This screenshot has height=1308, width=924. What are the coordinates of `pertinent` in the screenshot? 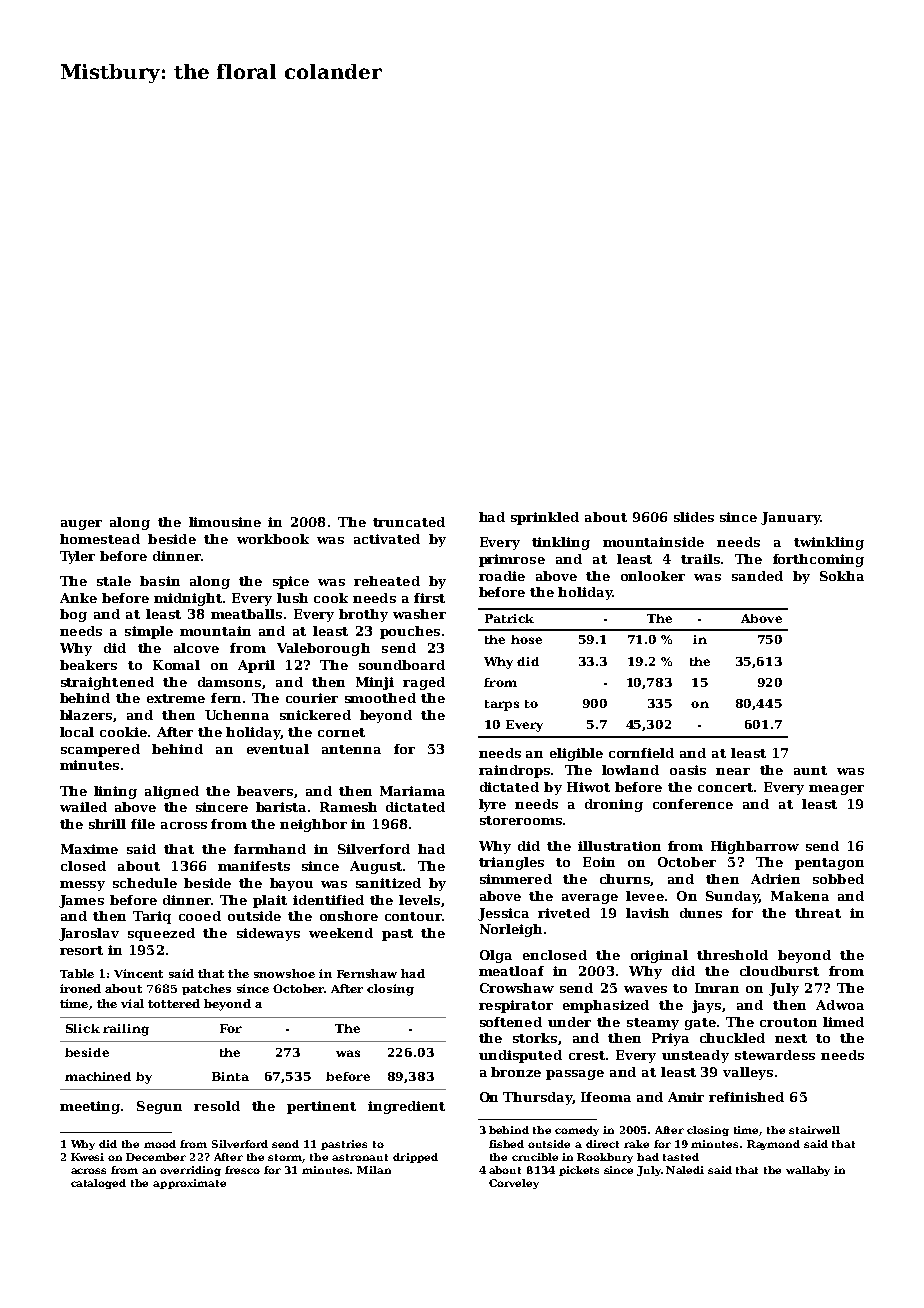 It's located at (321, 1107).
